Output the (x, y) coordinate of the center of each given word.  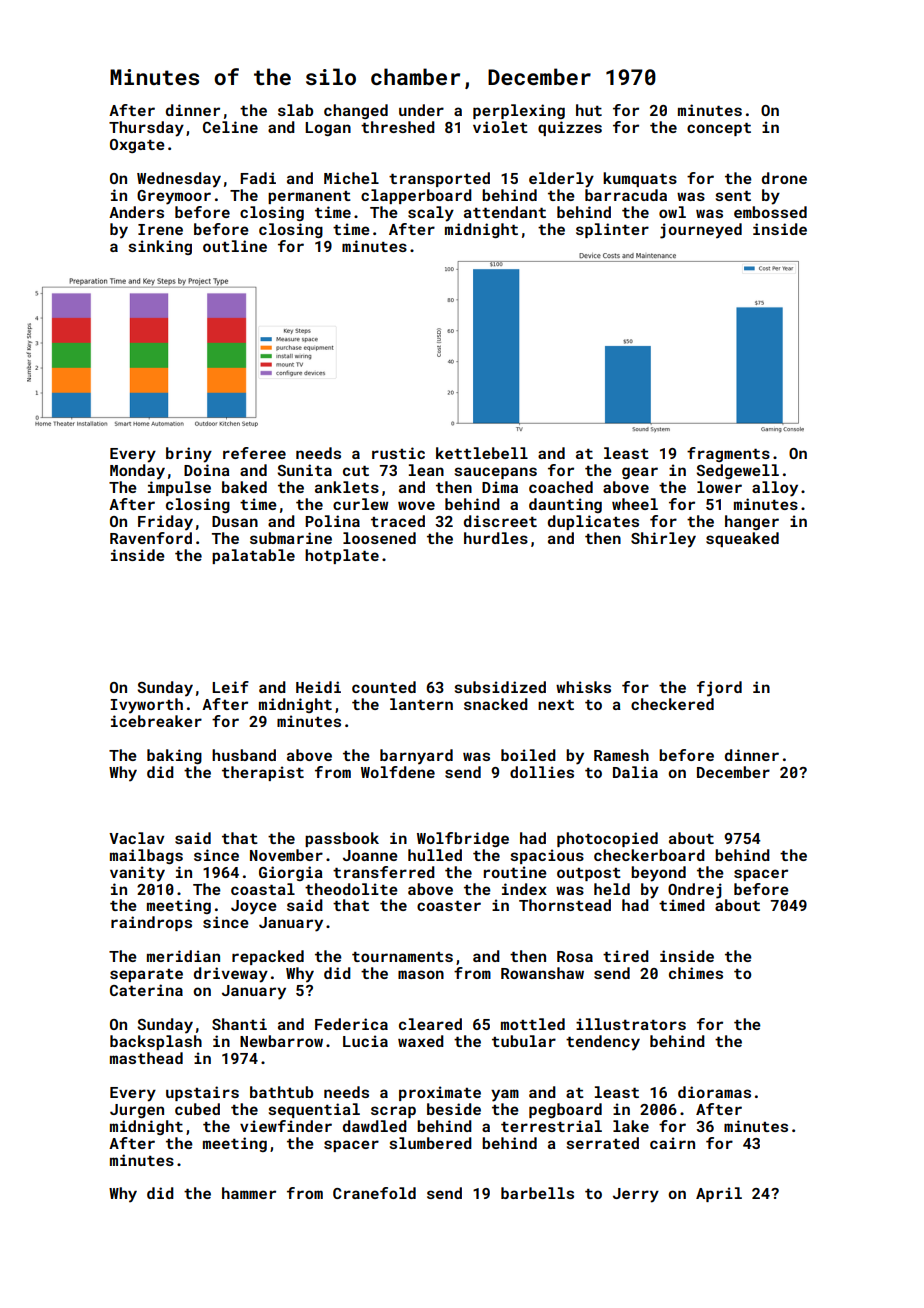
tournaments (402, 957)
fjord (719, 689)
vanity (137, 874)
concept (719, 129)
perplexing (519, 111)
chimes (696, 973)
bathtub (281, 1092)
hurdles (496, 538)
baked (244, 487)
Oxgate (137, 146)
